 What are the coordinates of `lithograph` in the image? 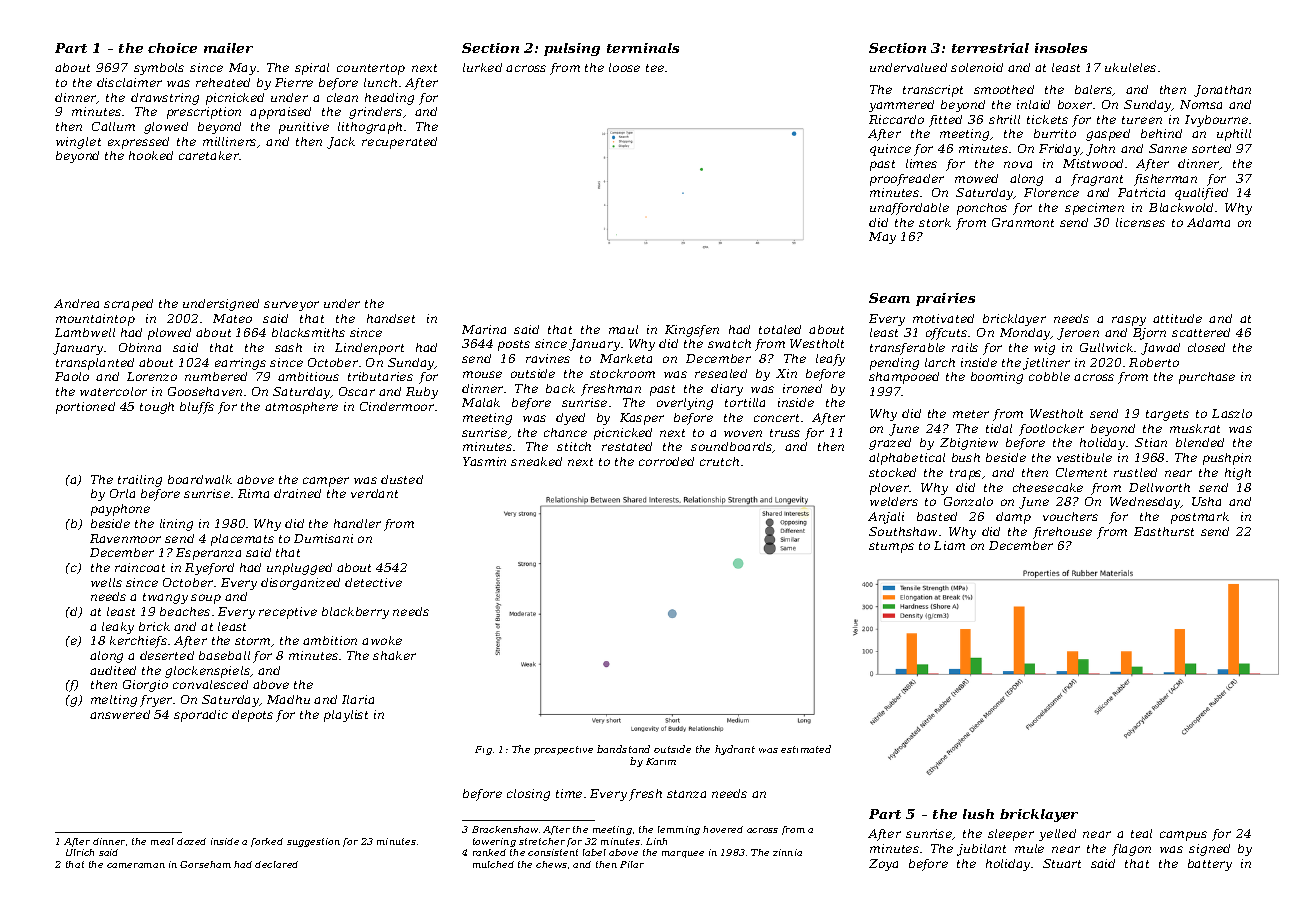 It's located at (370, 128).
